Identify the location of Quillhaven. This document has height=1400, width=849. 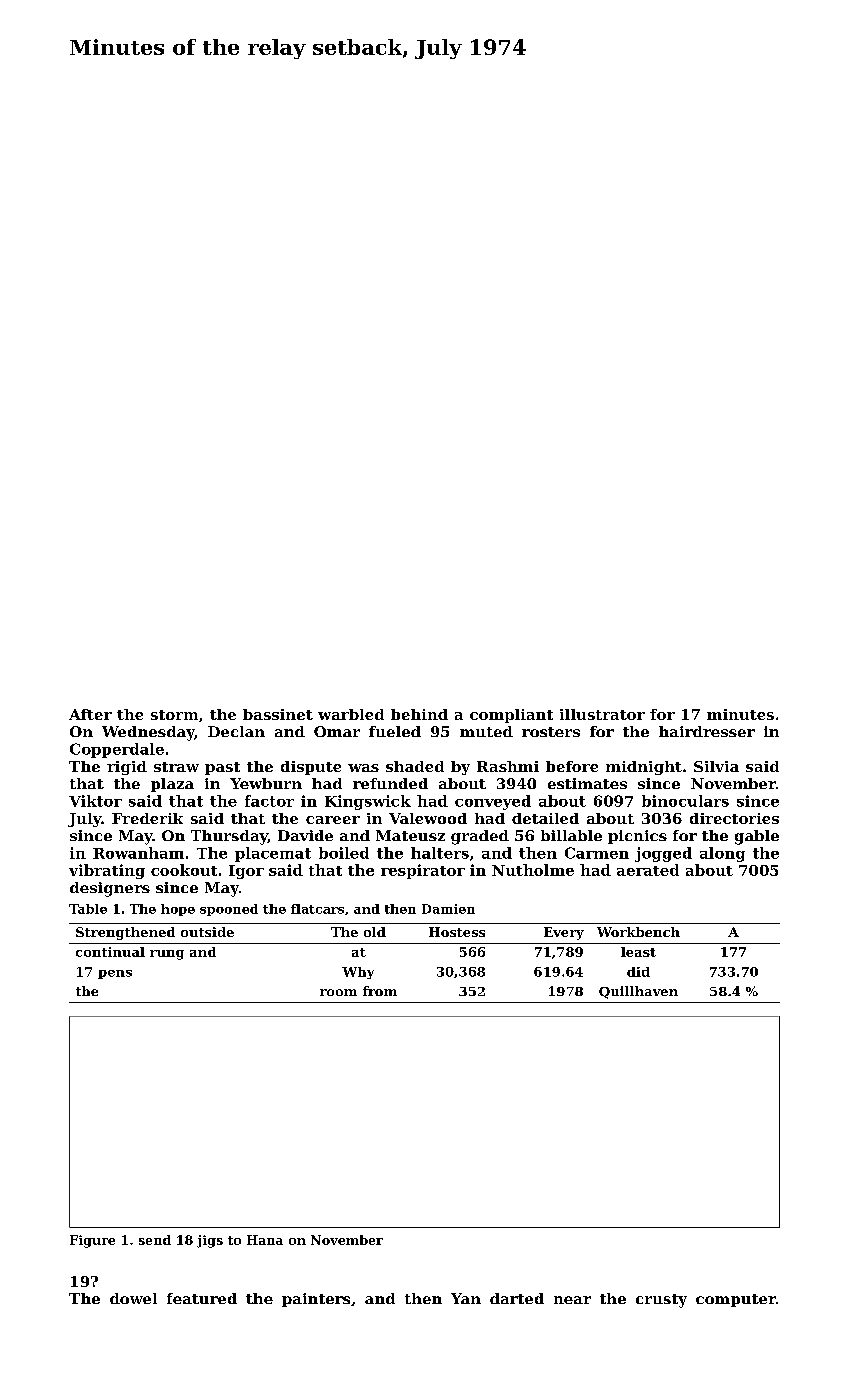
(638, 992).
